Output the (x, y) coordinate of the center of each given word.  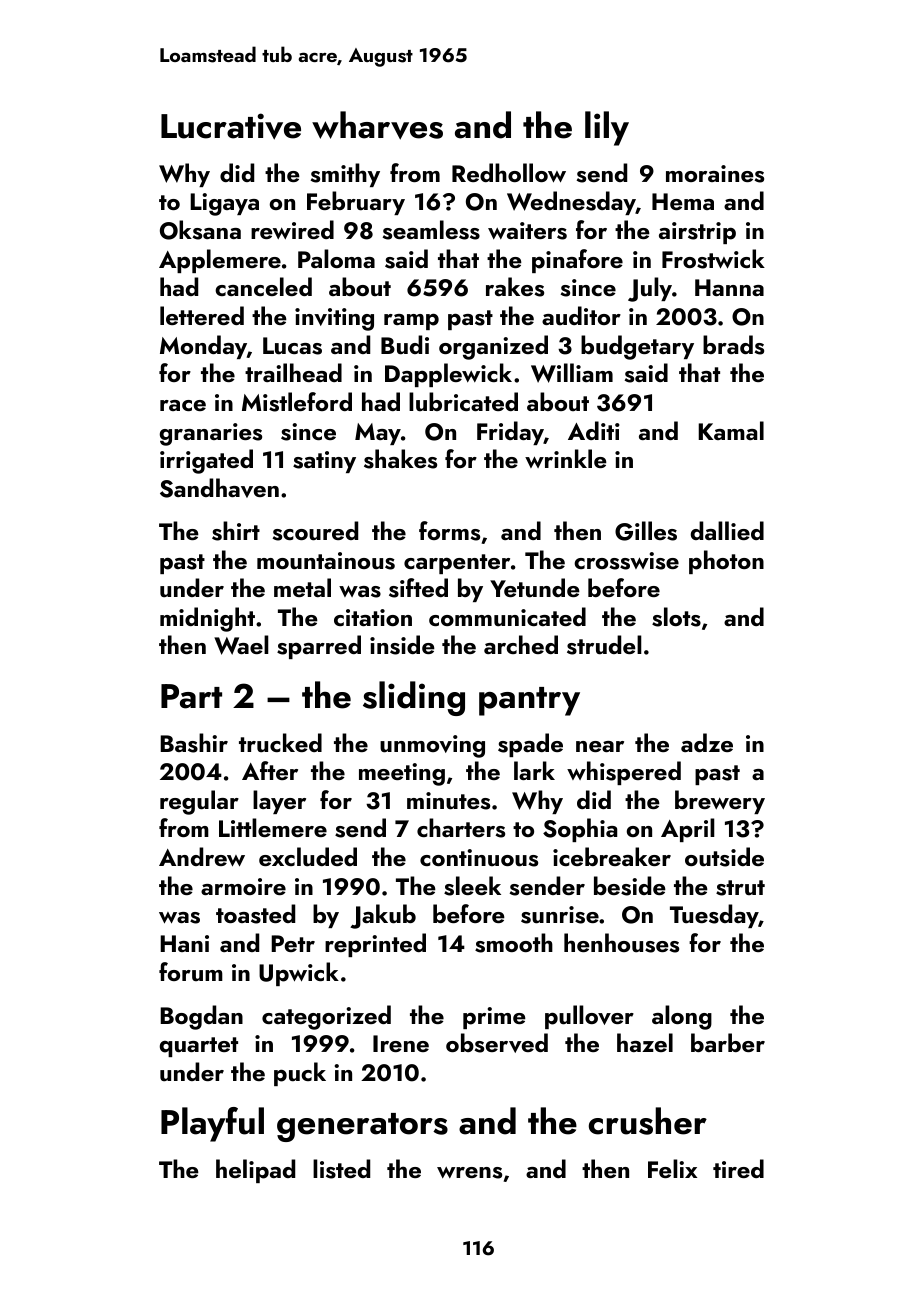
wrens (469, 1173)
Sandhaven (219, 488)
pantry (529, 701)
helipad (255, 1171)
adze (707, 742)
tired (738, 1168)
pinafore (577, 261)
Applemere (220, 261)
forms (449, 531)
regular (199, 802)
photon (726, 562)
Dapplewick (448, 375)
